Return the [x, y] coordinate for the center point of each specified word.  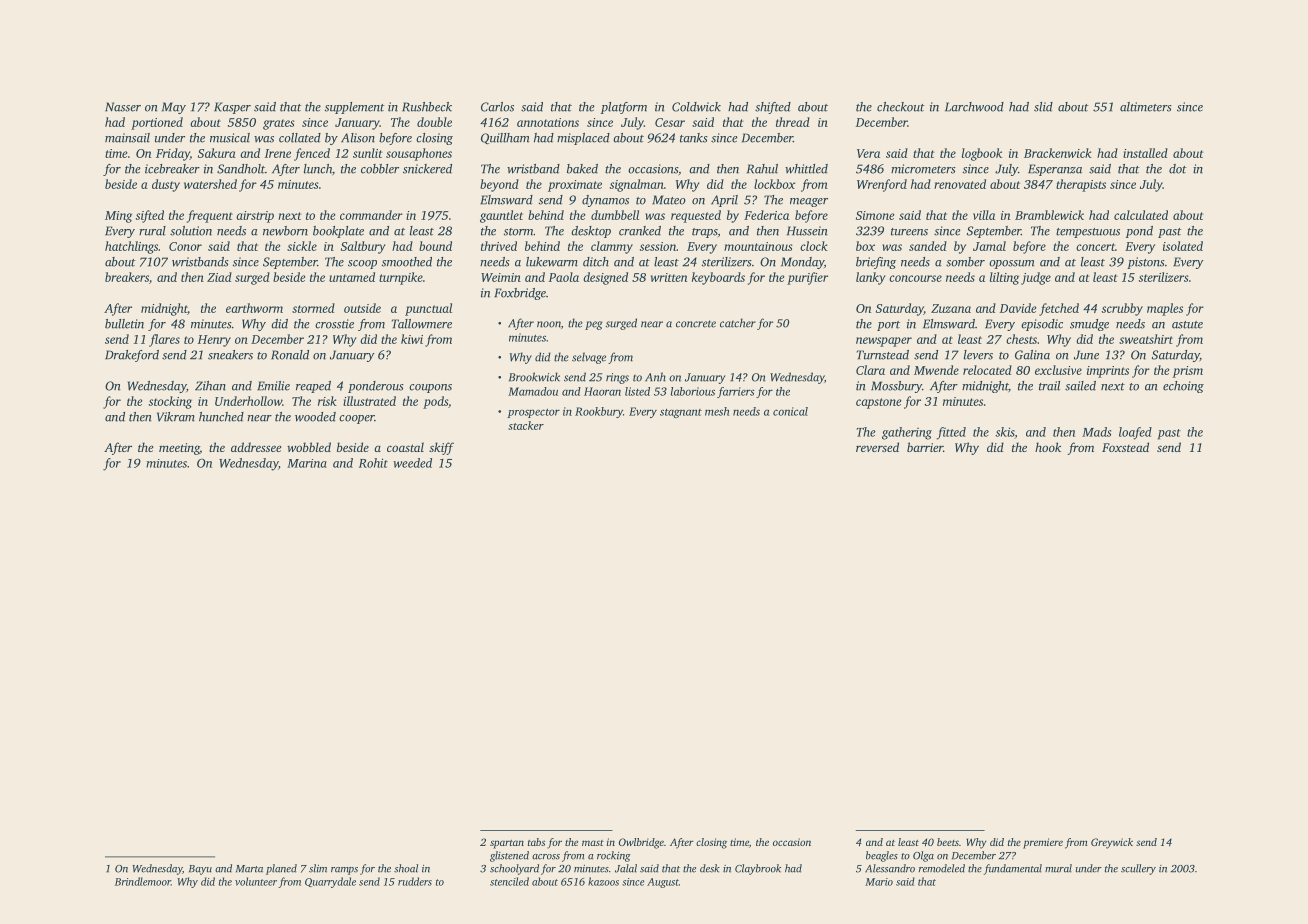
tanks [694, 138]
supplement [355, 108]
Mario [879, 882]
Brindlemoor [143, 881]
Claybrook [758, 869]
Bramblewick [1049, 215]
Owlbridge [641, 843]
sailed [1080, 386]
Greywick [1112, 843]
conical [790, 411]
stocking [170, 402]
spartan [507, 844]
